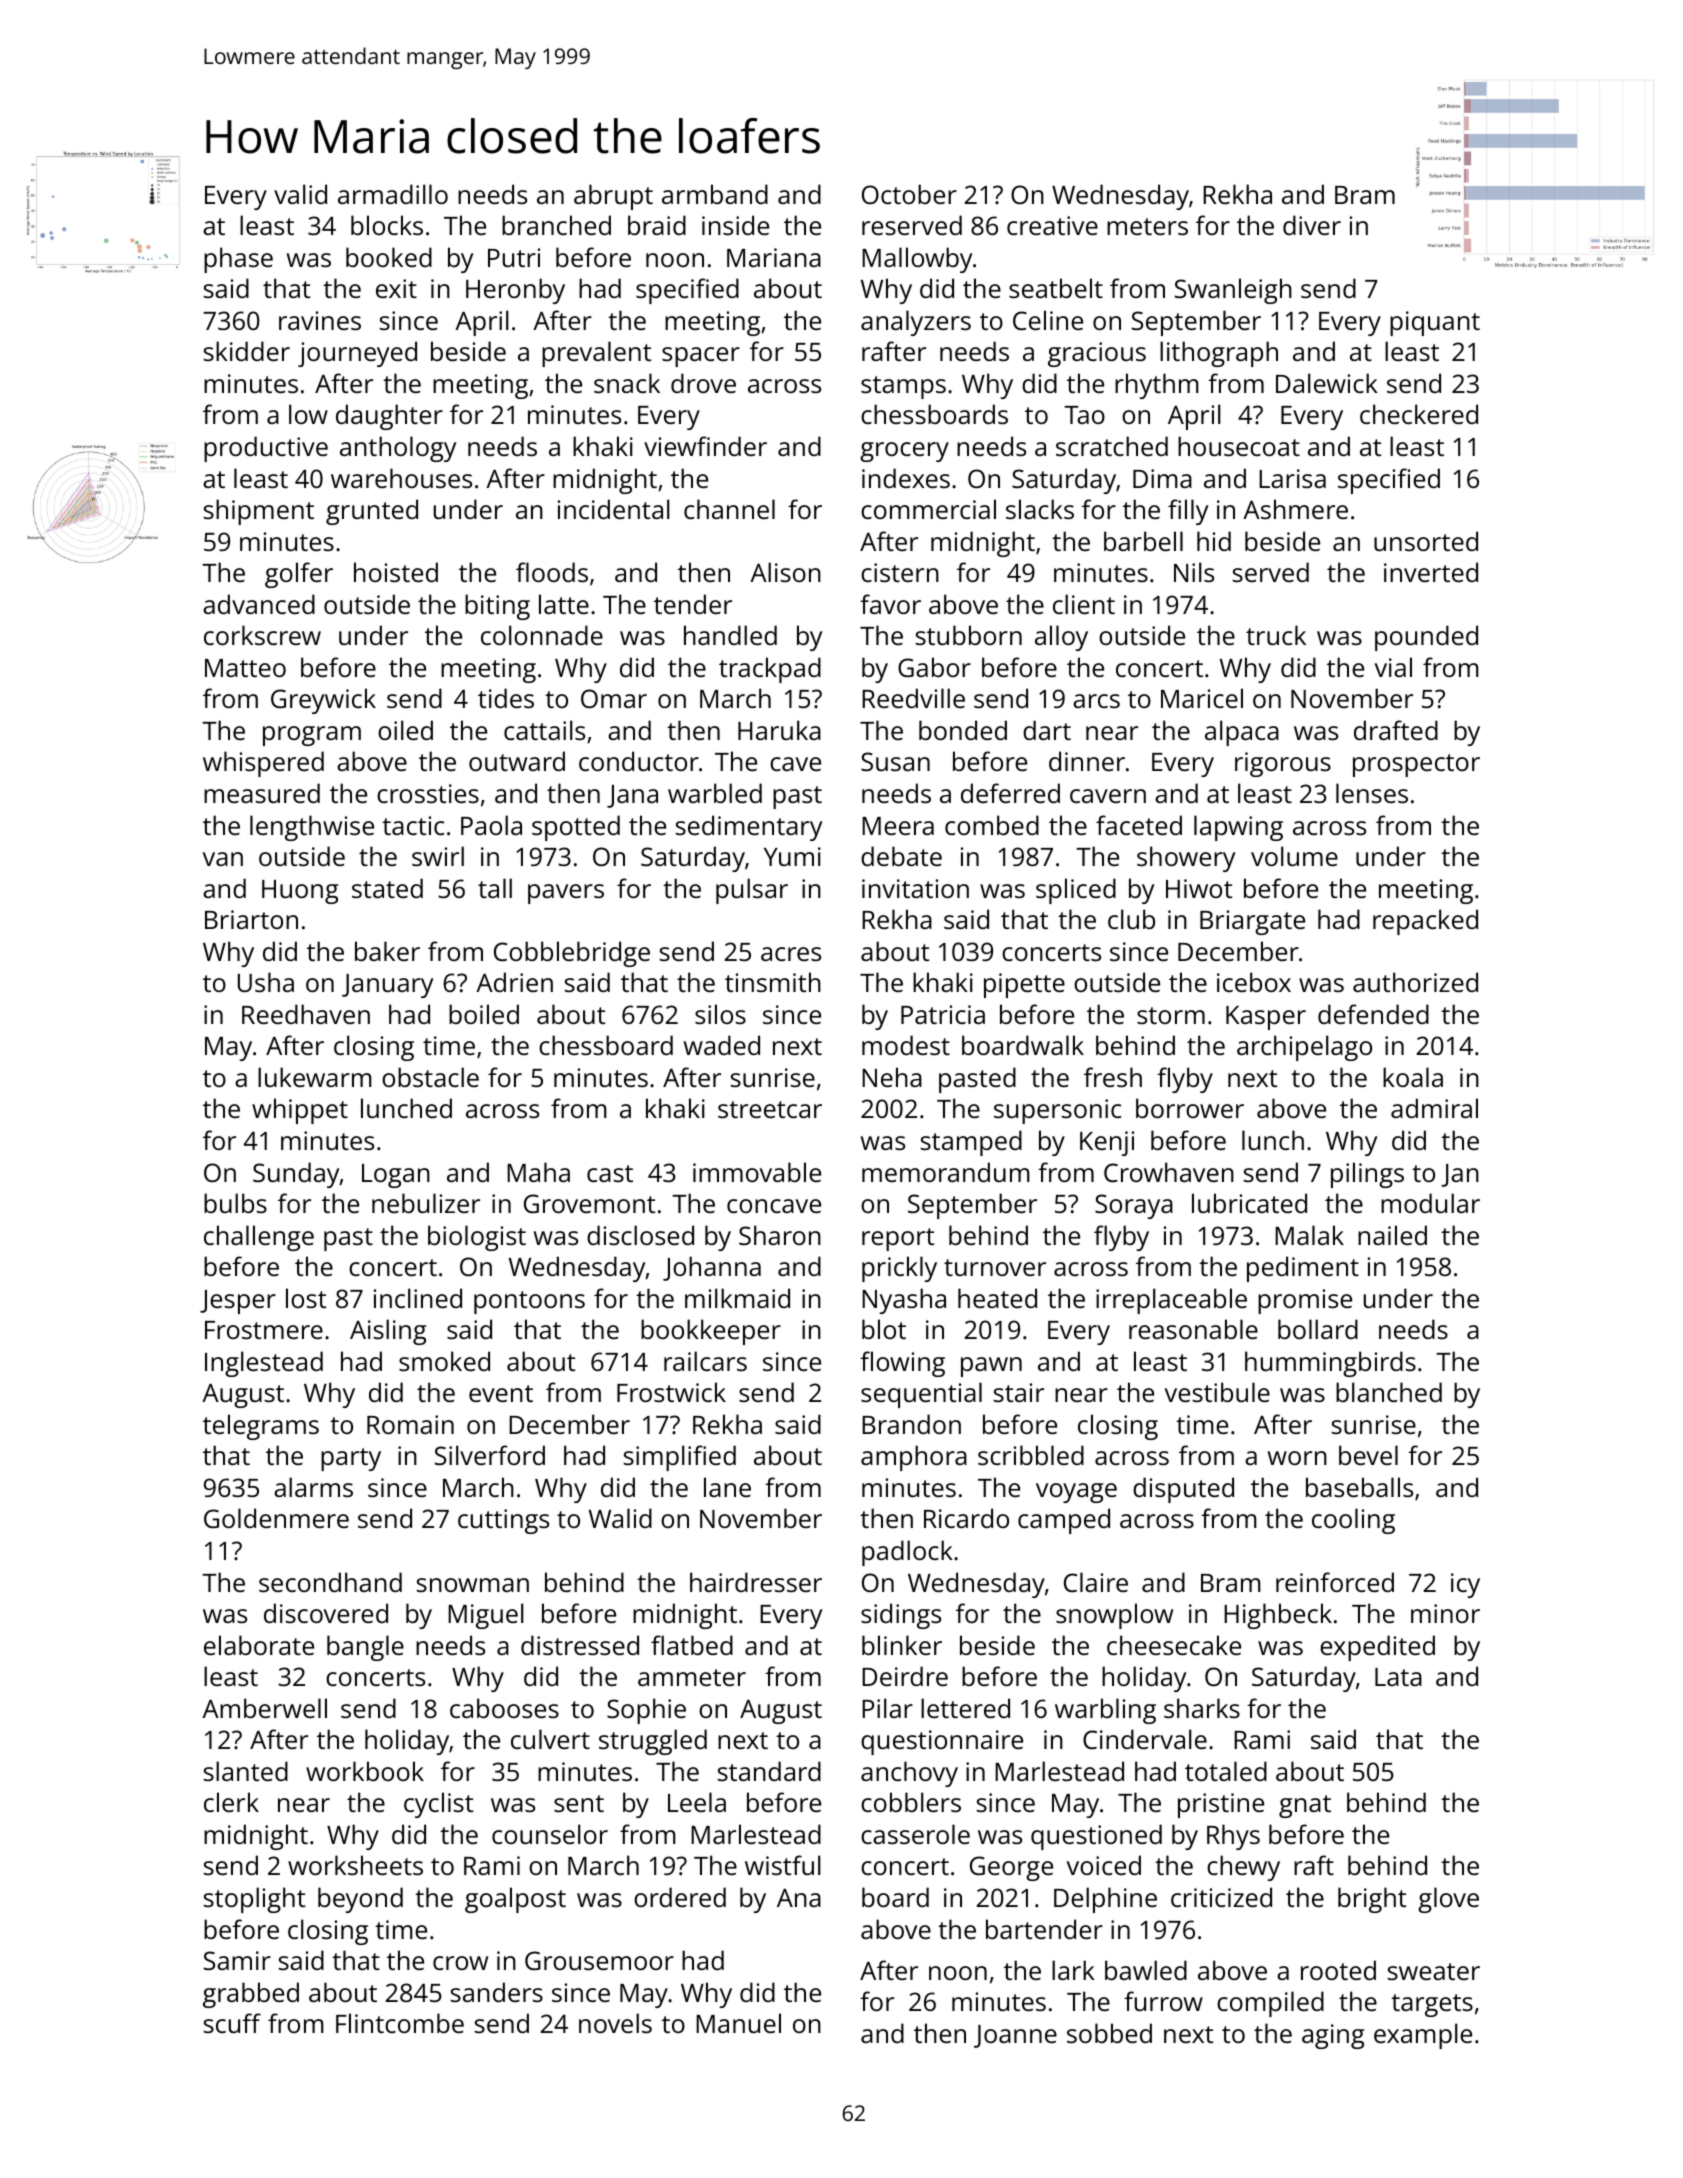  Describe the element at coordinates (701, 357) in the screenshot. I see `spacer` at that location.
